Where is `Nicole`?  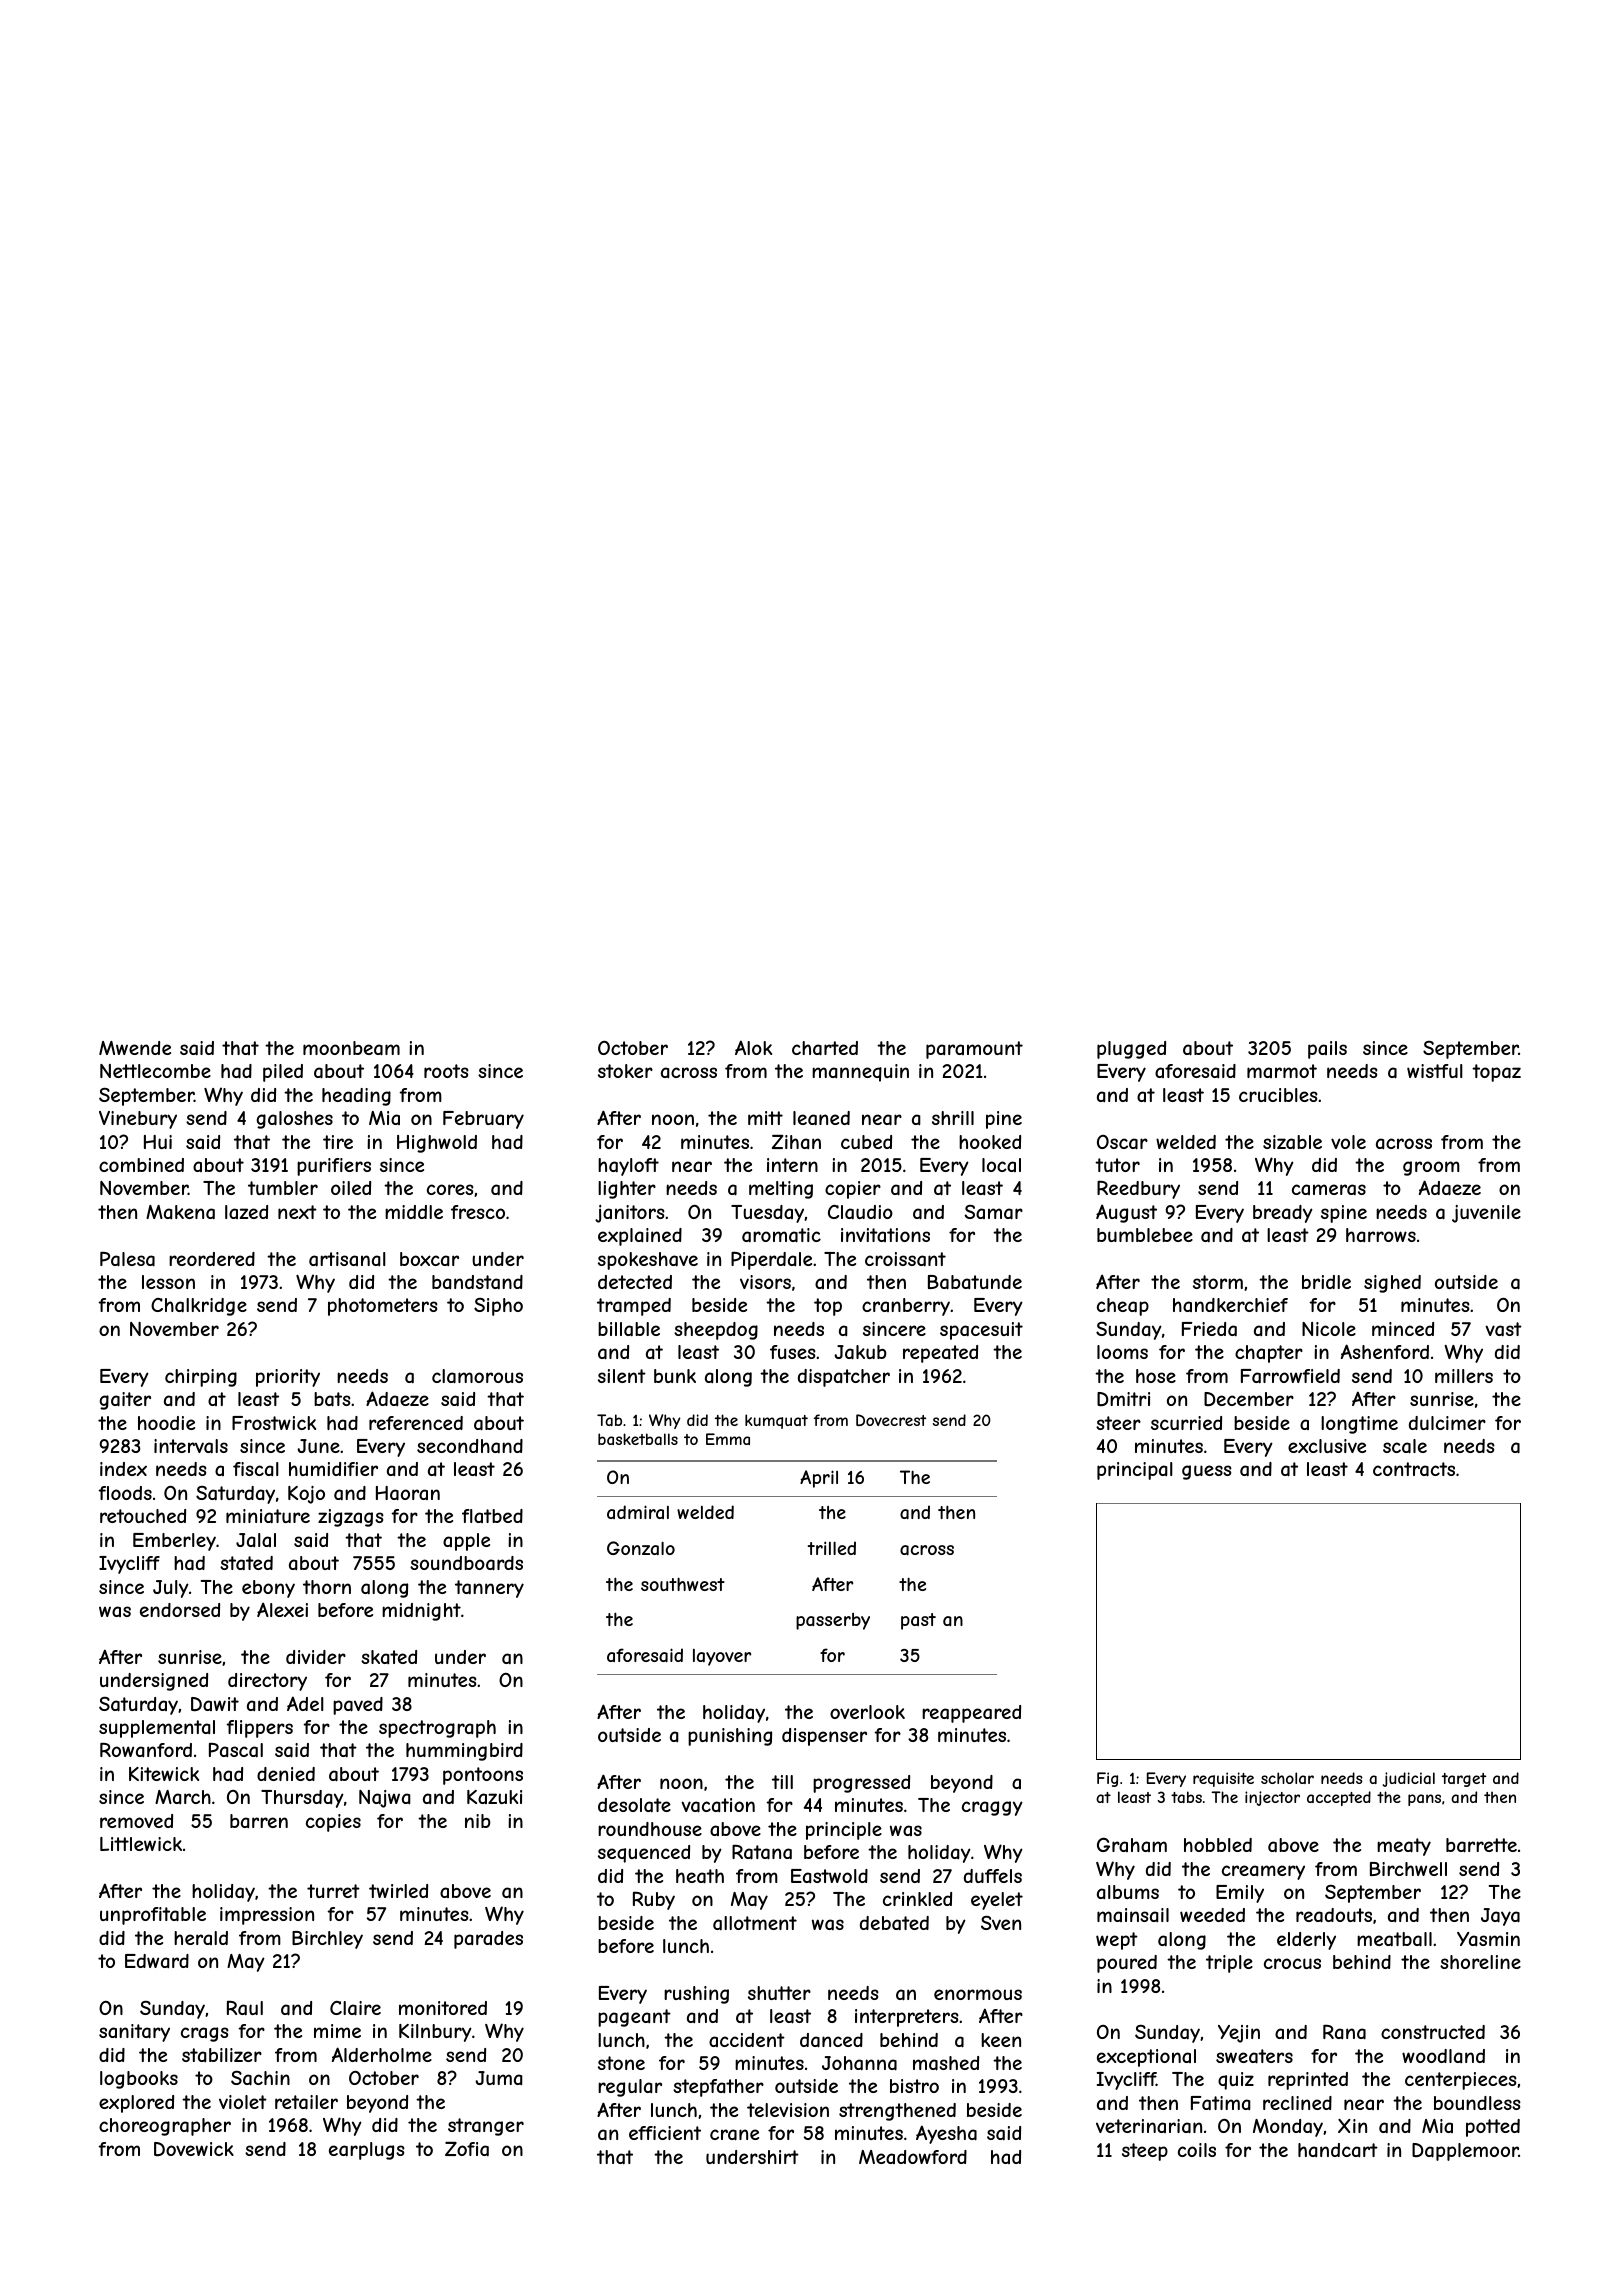
Nicole is located at coordinates (1329, 1329).
